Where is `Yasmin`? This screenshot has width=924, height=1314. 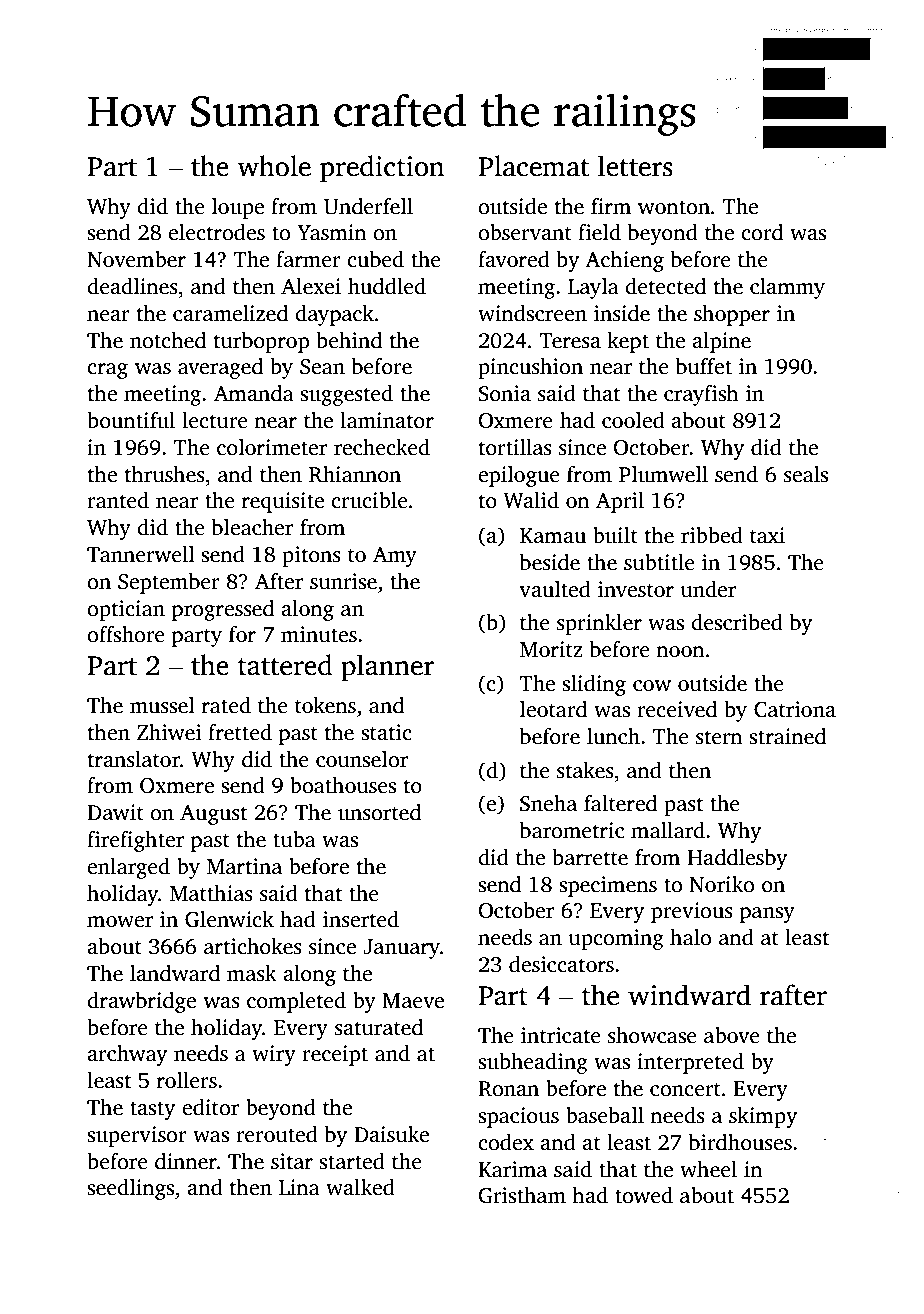
Yasmin is located at coordinates (332, 232).
